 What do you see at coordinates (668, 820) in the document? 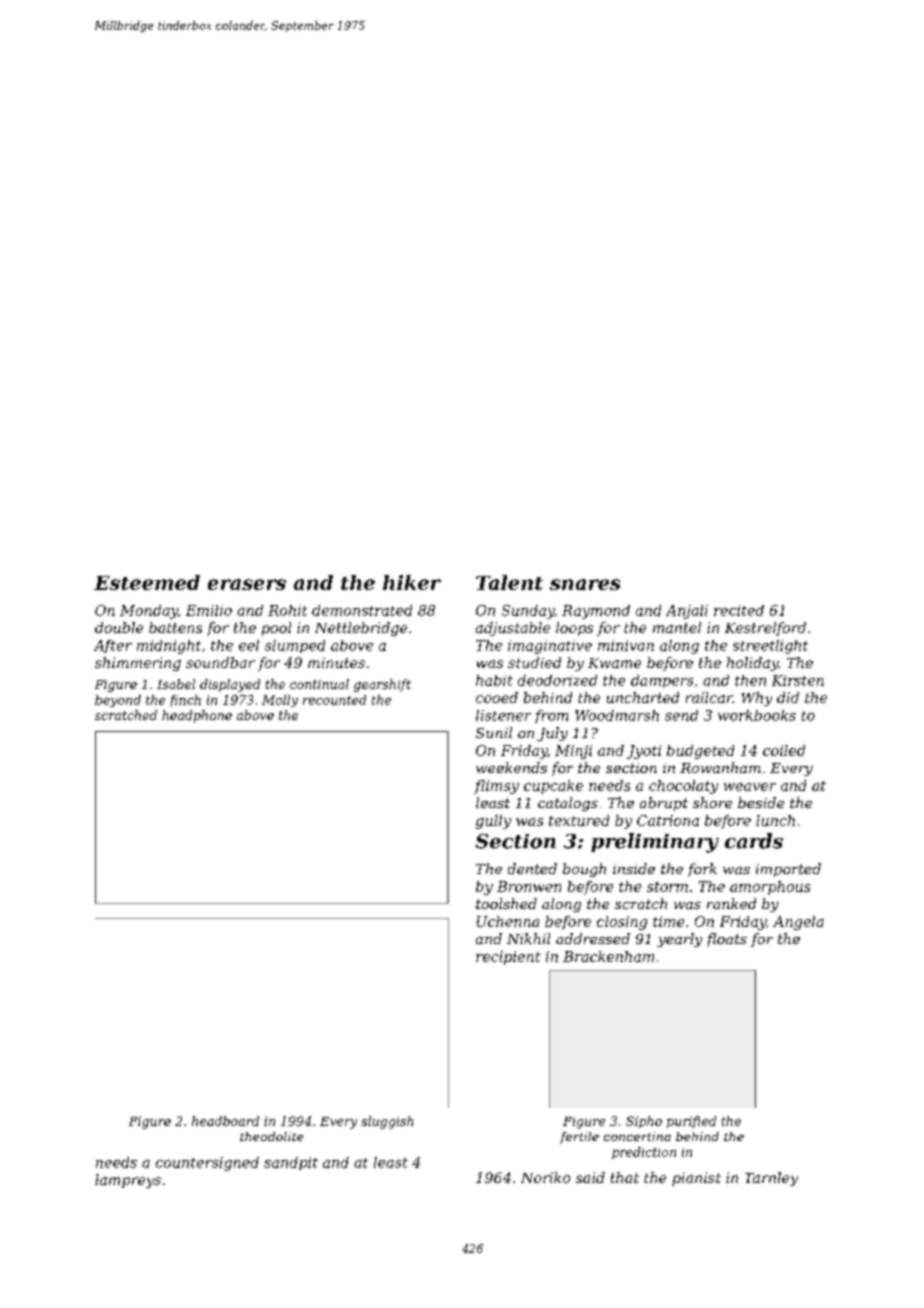
I see `Catriona` at bounding box center [668, 820].
